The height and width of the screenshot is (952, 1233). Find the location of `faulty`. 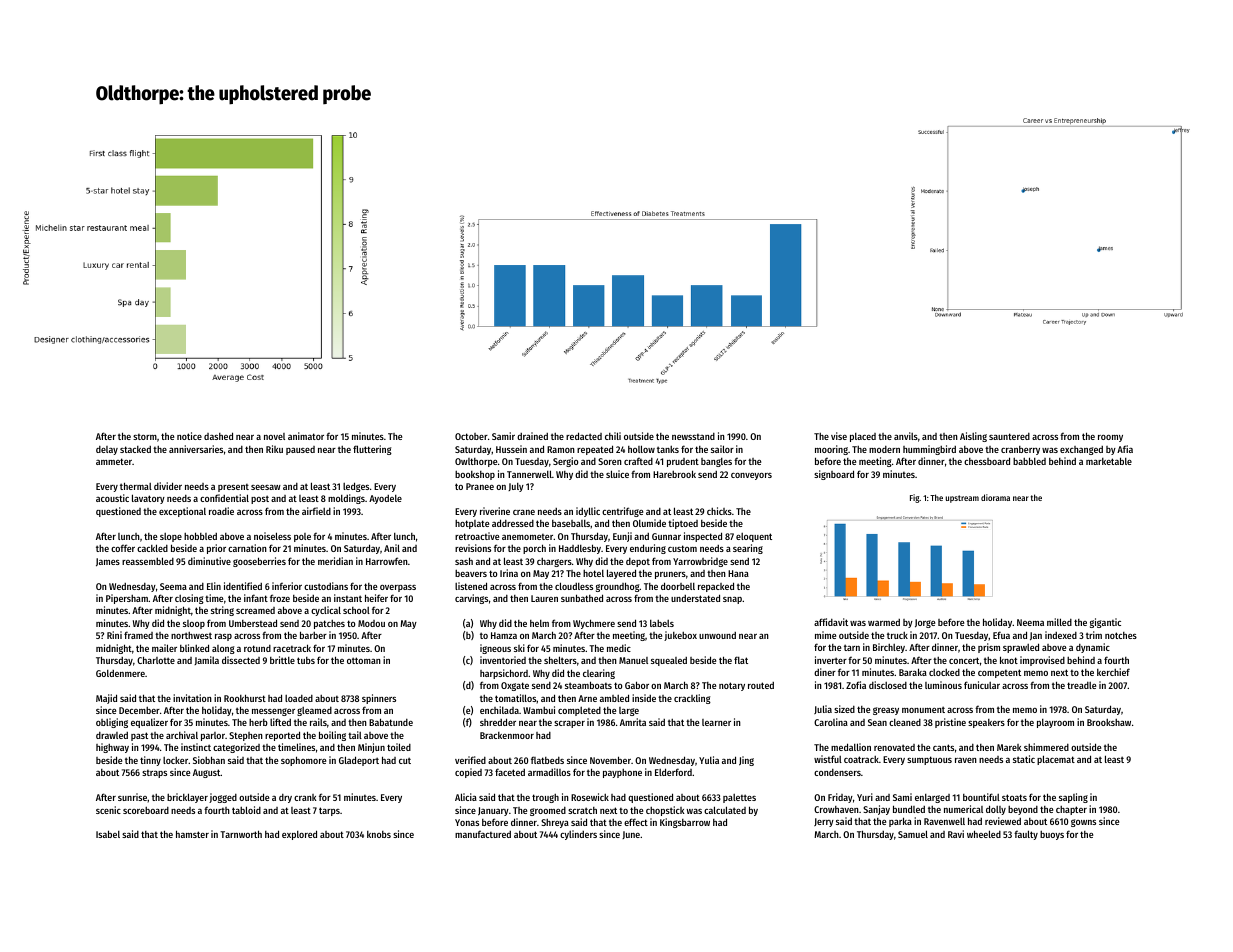

faulty is located at coordinates (1026, 835).
